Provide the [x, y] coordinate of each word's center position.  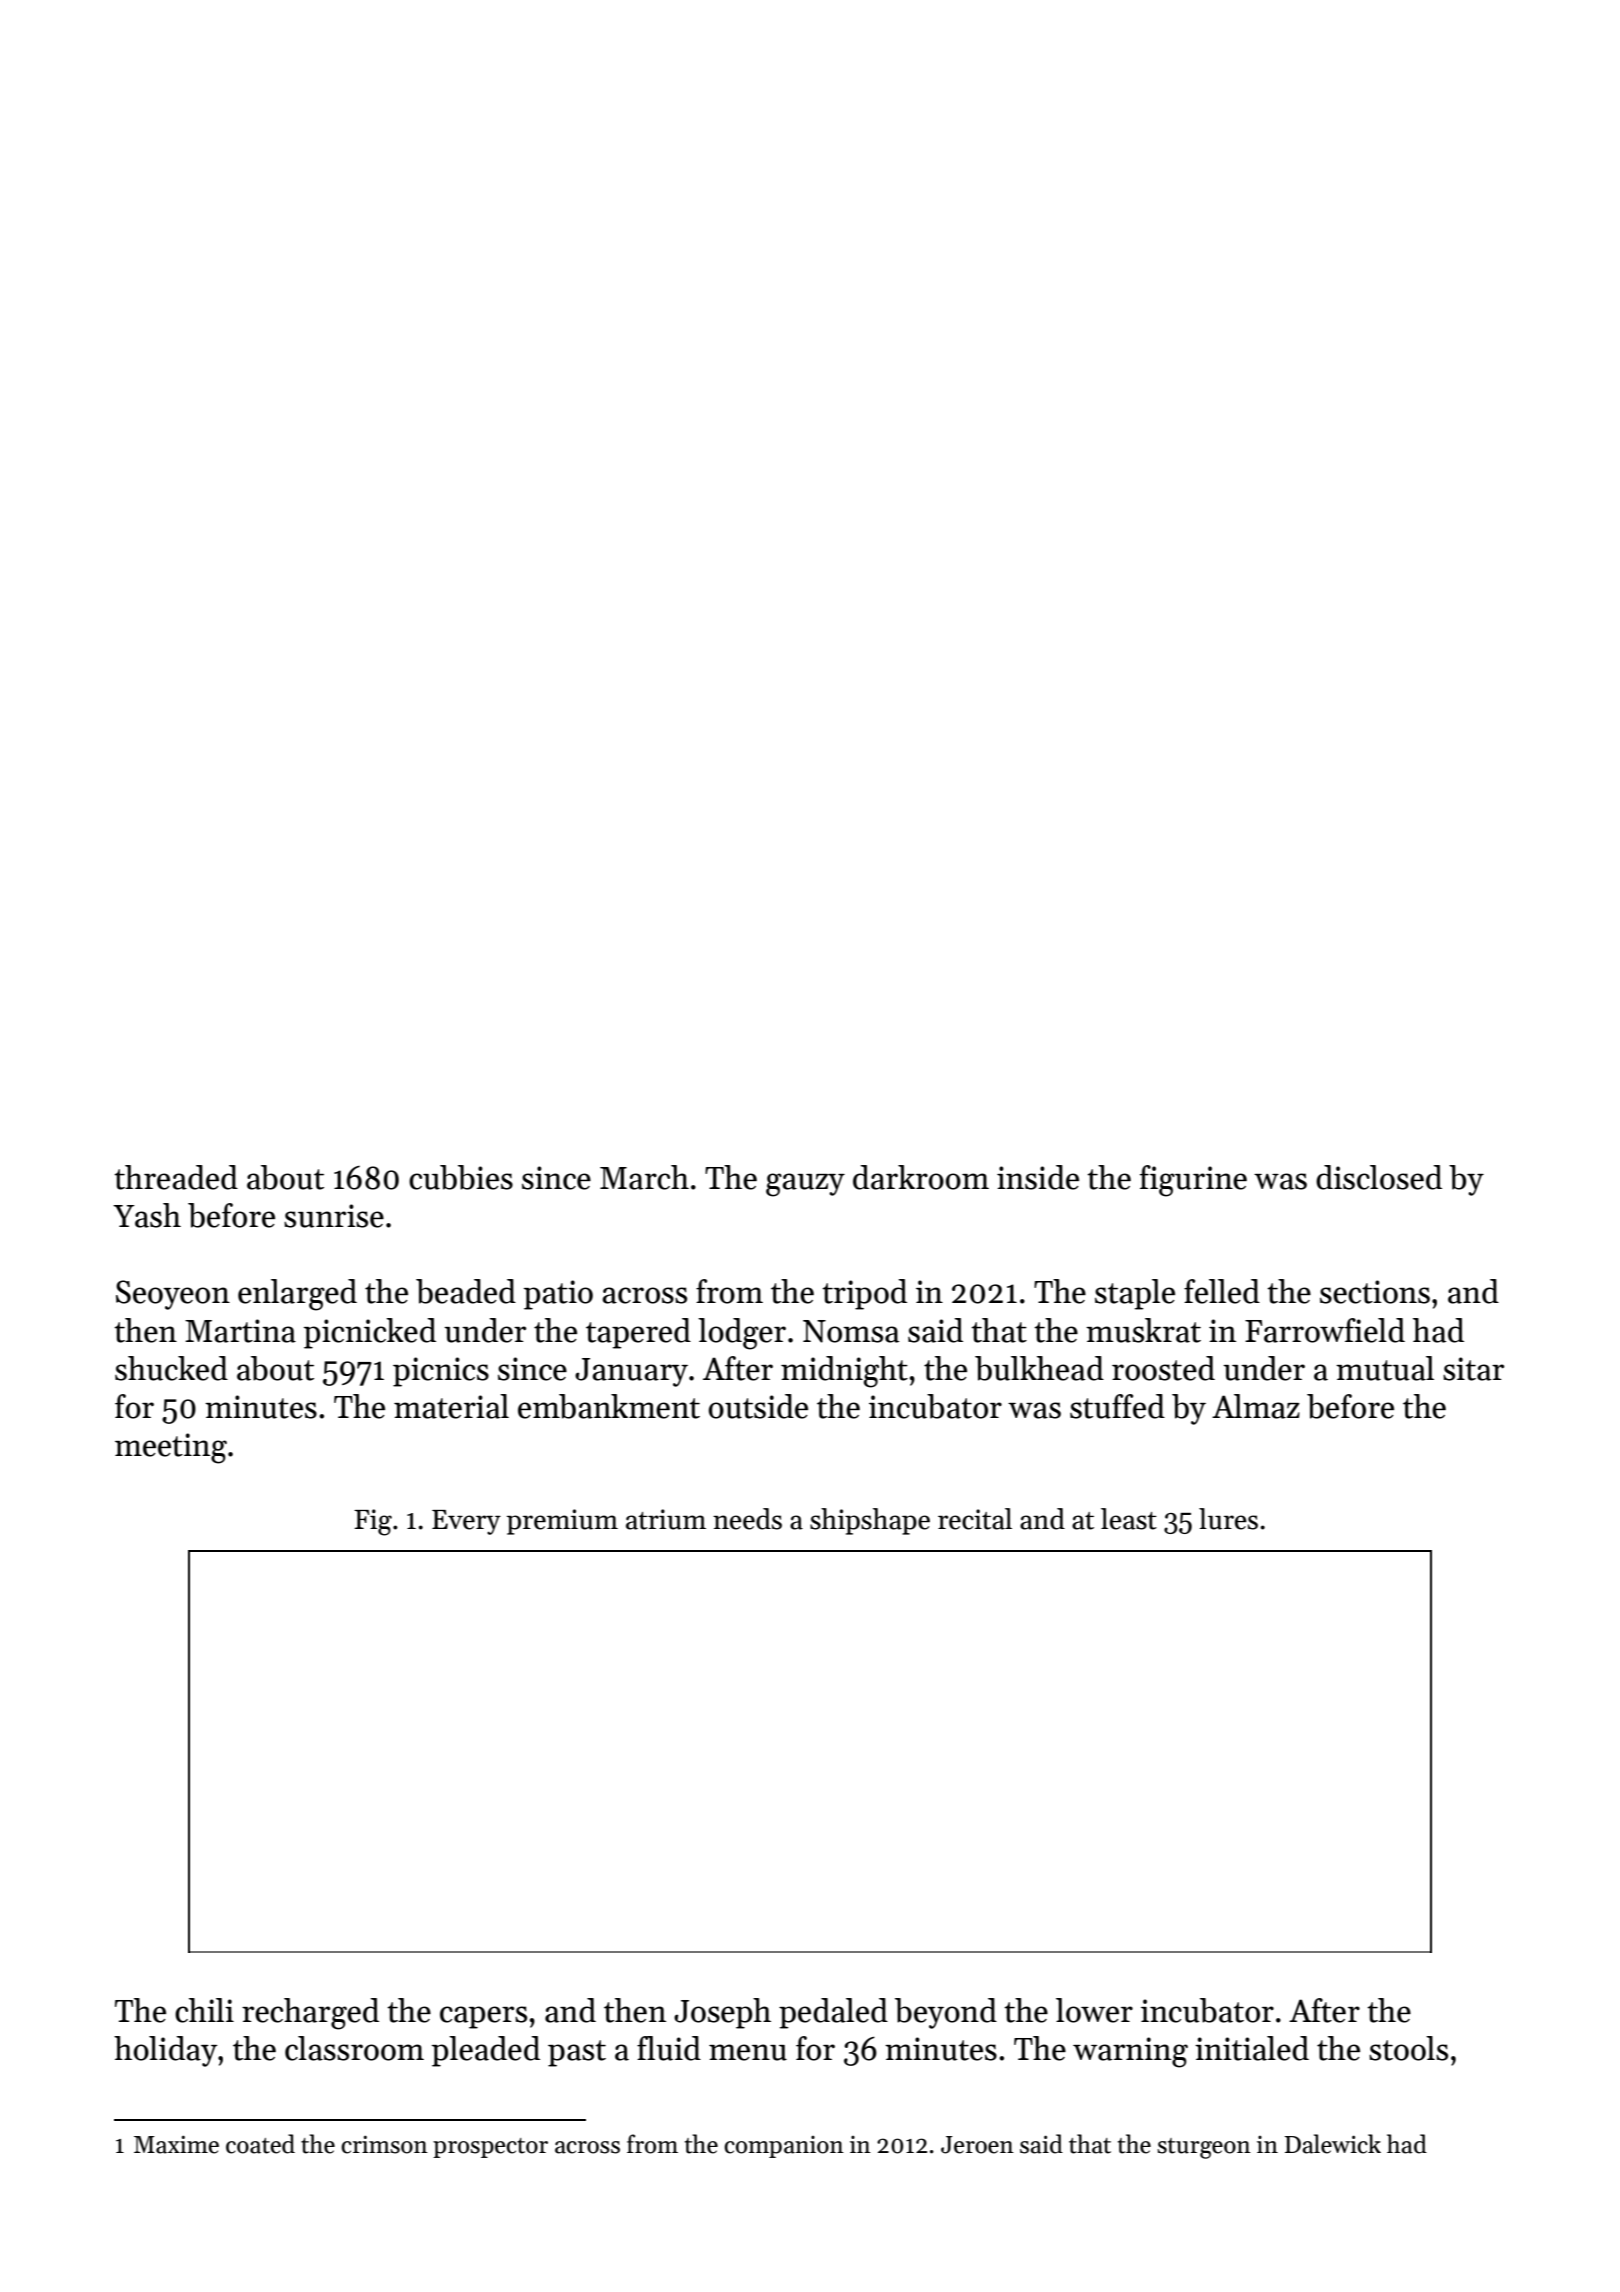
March [644, 1177]
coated [260, 2144]
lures [1228, 1519]
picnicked [370, 1333]
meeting [171, 1448]
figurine [1193, 1181]
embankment [609, 1406]
